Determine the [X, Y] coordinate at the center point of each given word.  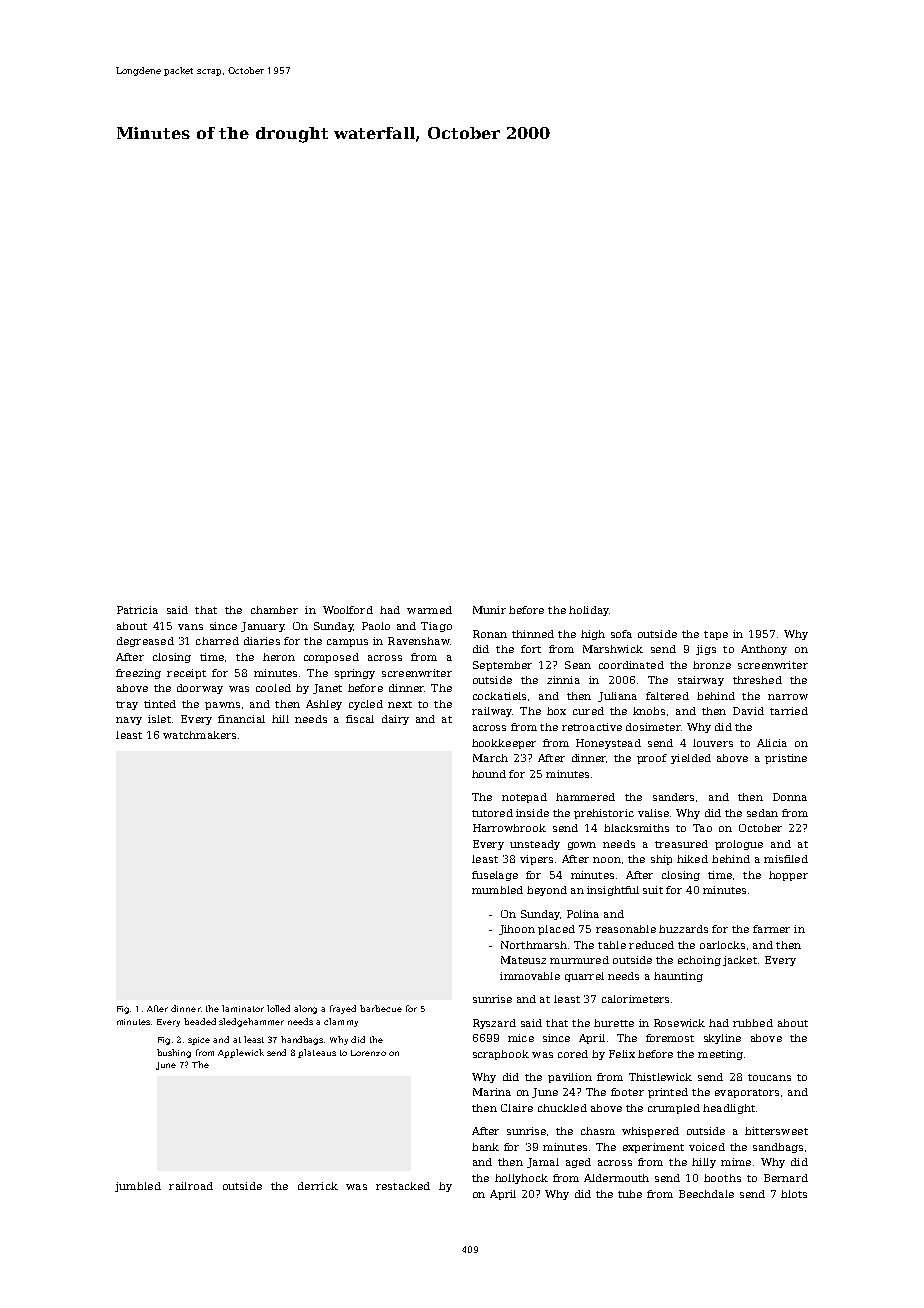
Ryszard [494, 1024]
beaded [200, 1021]
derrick [318, 1186]
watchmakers [199, 735]
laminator [243, 1008]
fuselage [495, 876]
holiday [589, 611]
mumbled [497, 890]
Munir [489, 610]
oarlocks [722, 945]
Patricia [137, 610]
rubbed [753, 1023]
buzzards [683, 929]
